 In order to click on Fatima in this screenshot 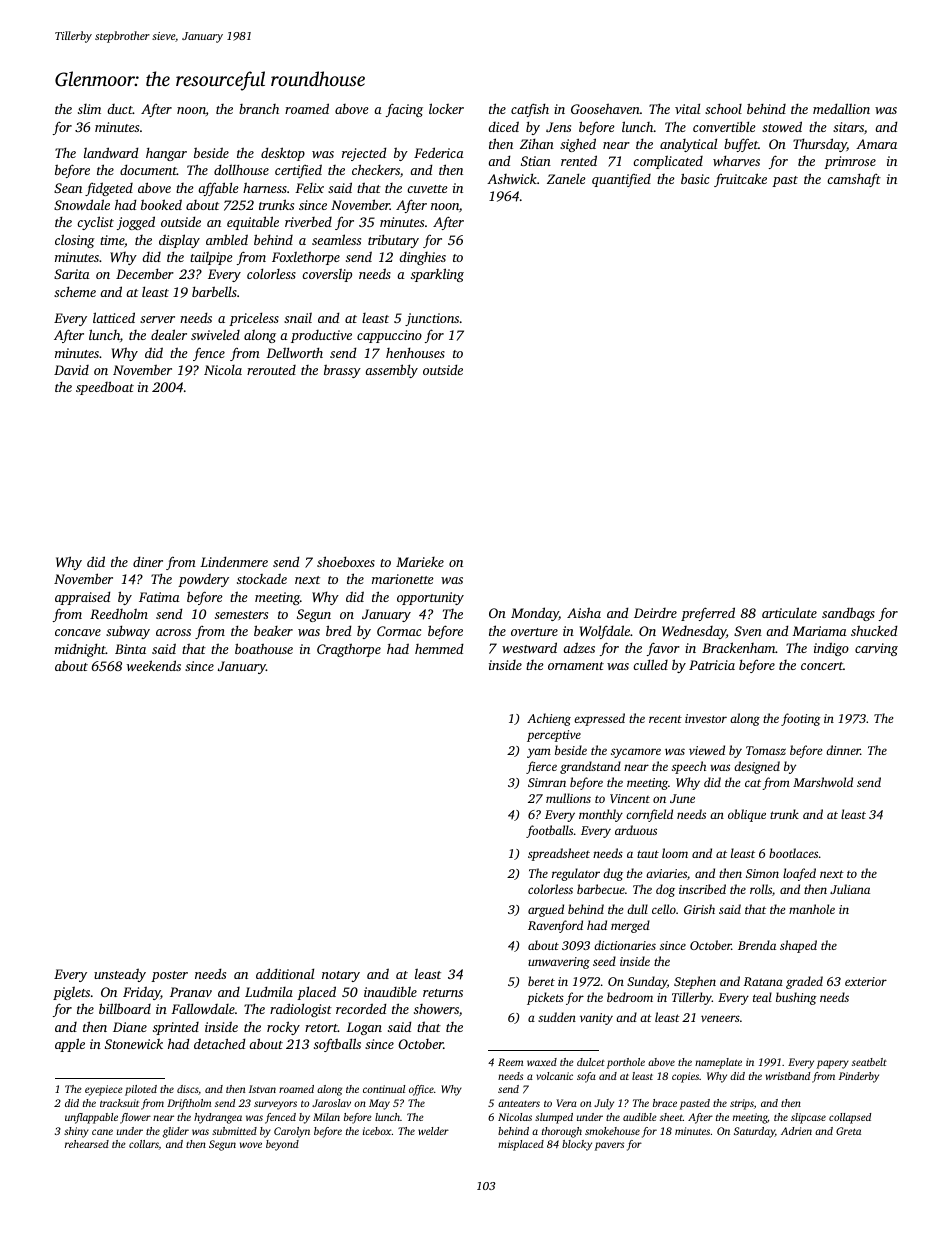, I will do `click(159, 597)`.
